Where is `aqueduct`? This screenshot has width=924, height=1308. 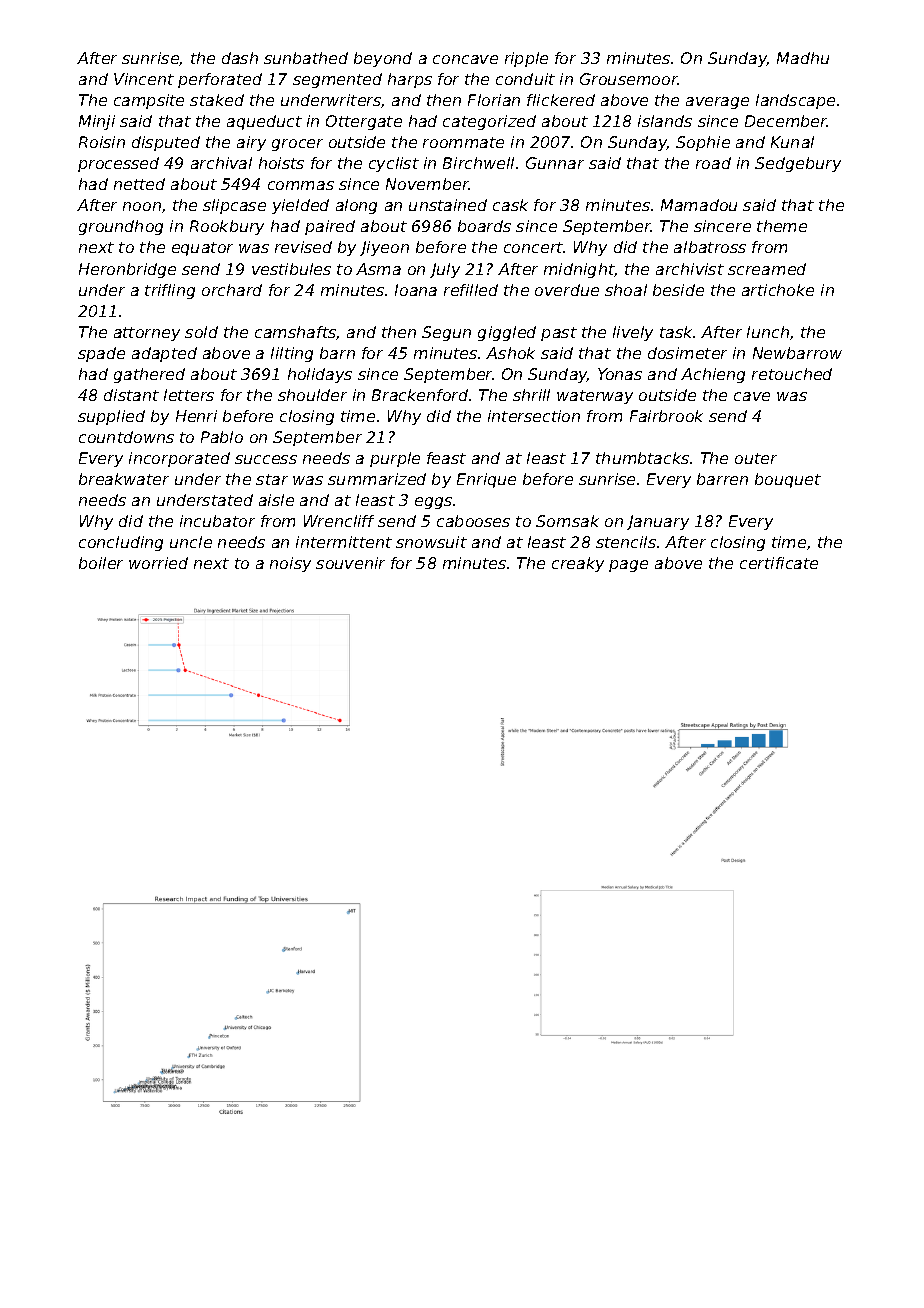 aqueduct is located at coordinates (264, 122).
